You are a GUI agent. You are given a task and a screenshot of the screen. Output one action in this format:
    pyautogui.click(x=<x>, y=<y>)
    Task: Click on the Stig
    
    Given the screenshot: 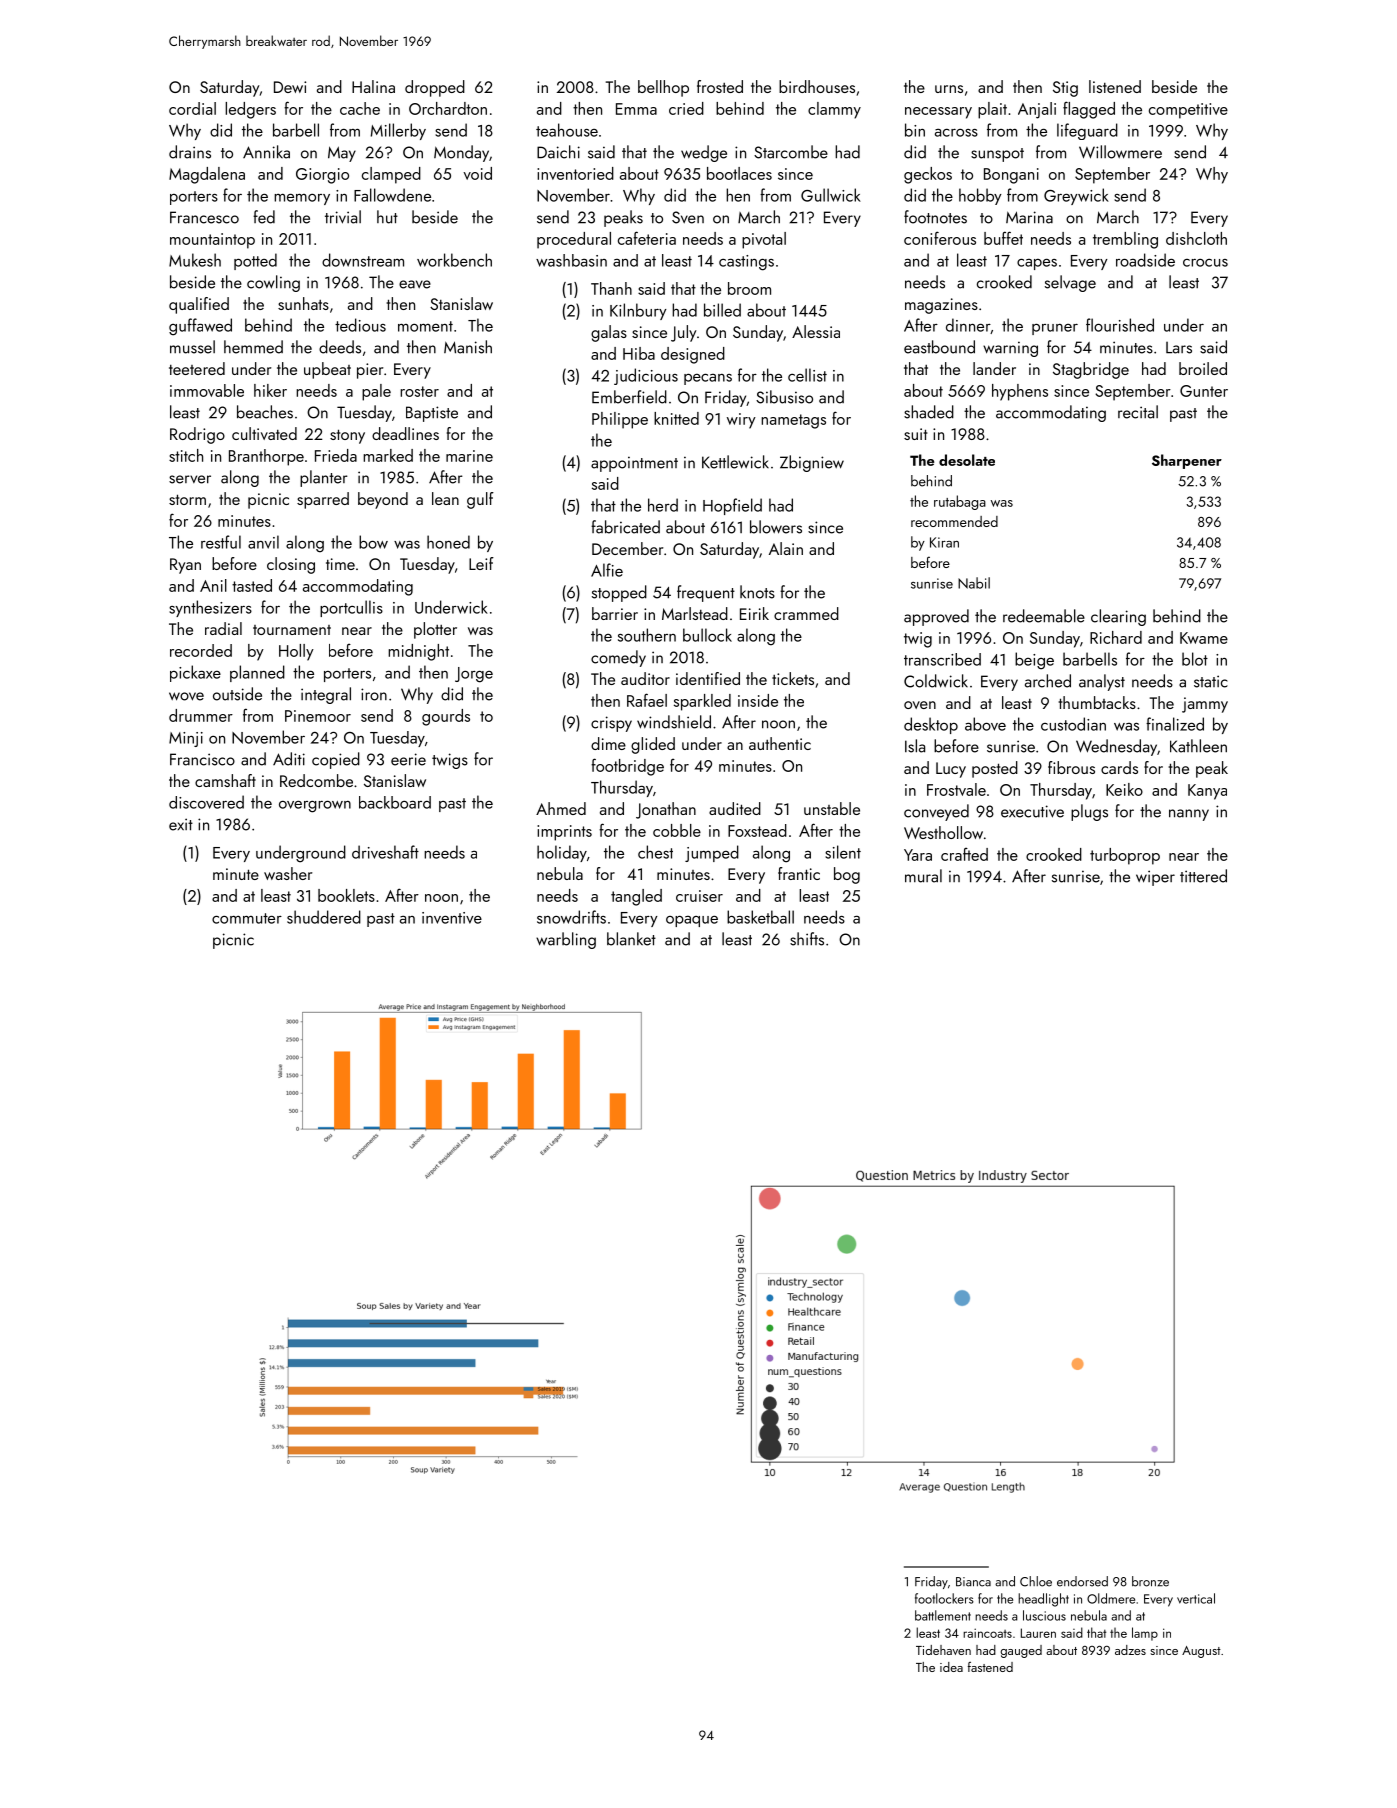 What is the action you would take?
    pyautogui.click(x=1065, y=89)
